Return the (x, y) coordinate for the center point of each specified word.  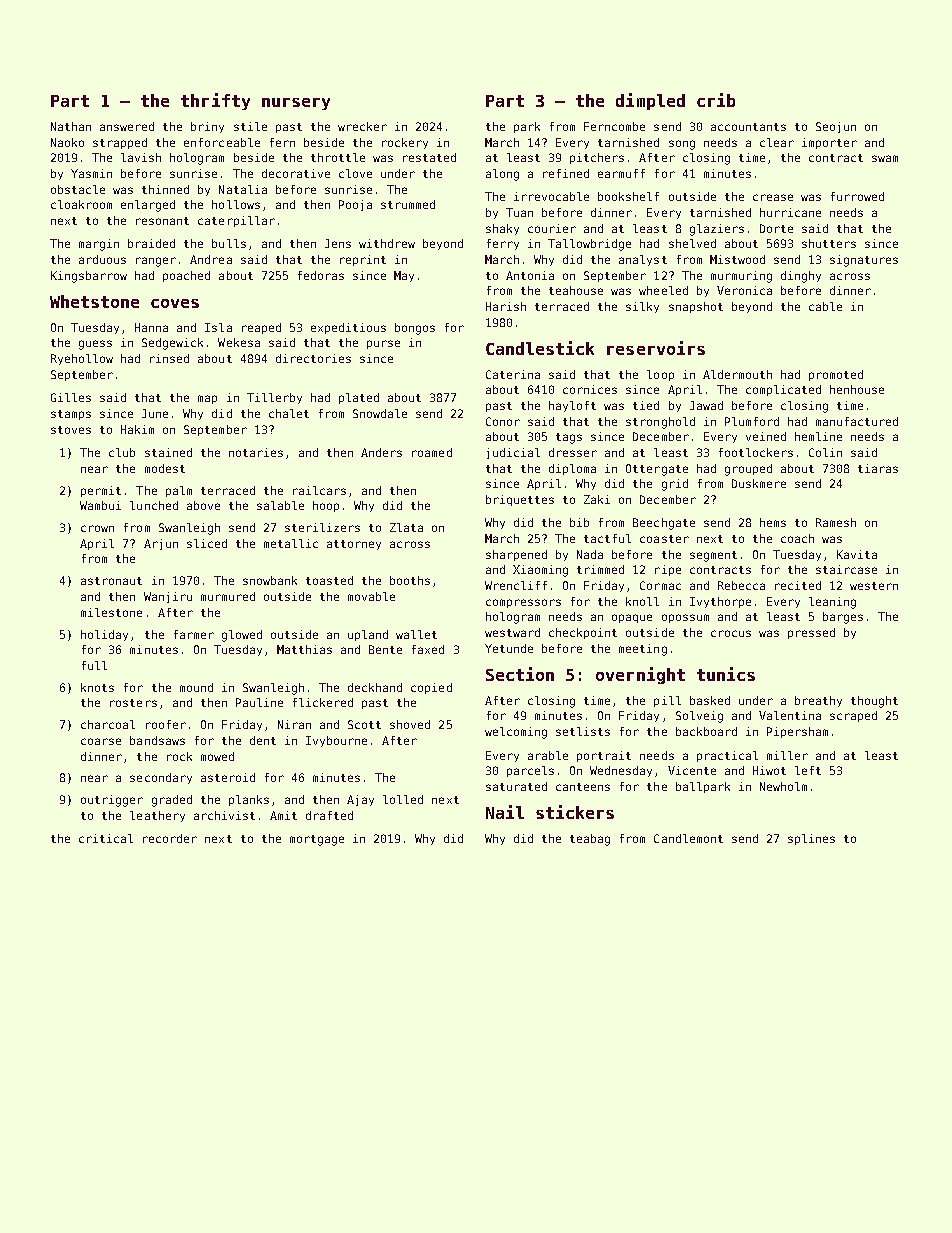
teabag (590, 840)
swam (885, 158)
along (502, 175)
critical (106, 838)
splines (811, 839)
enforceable (222, 142)
